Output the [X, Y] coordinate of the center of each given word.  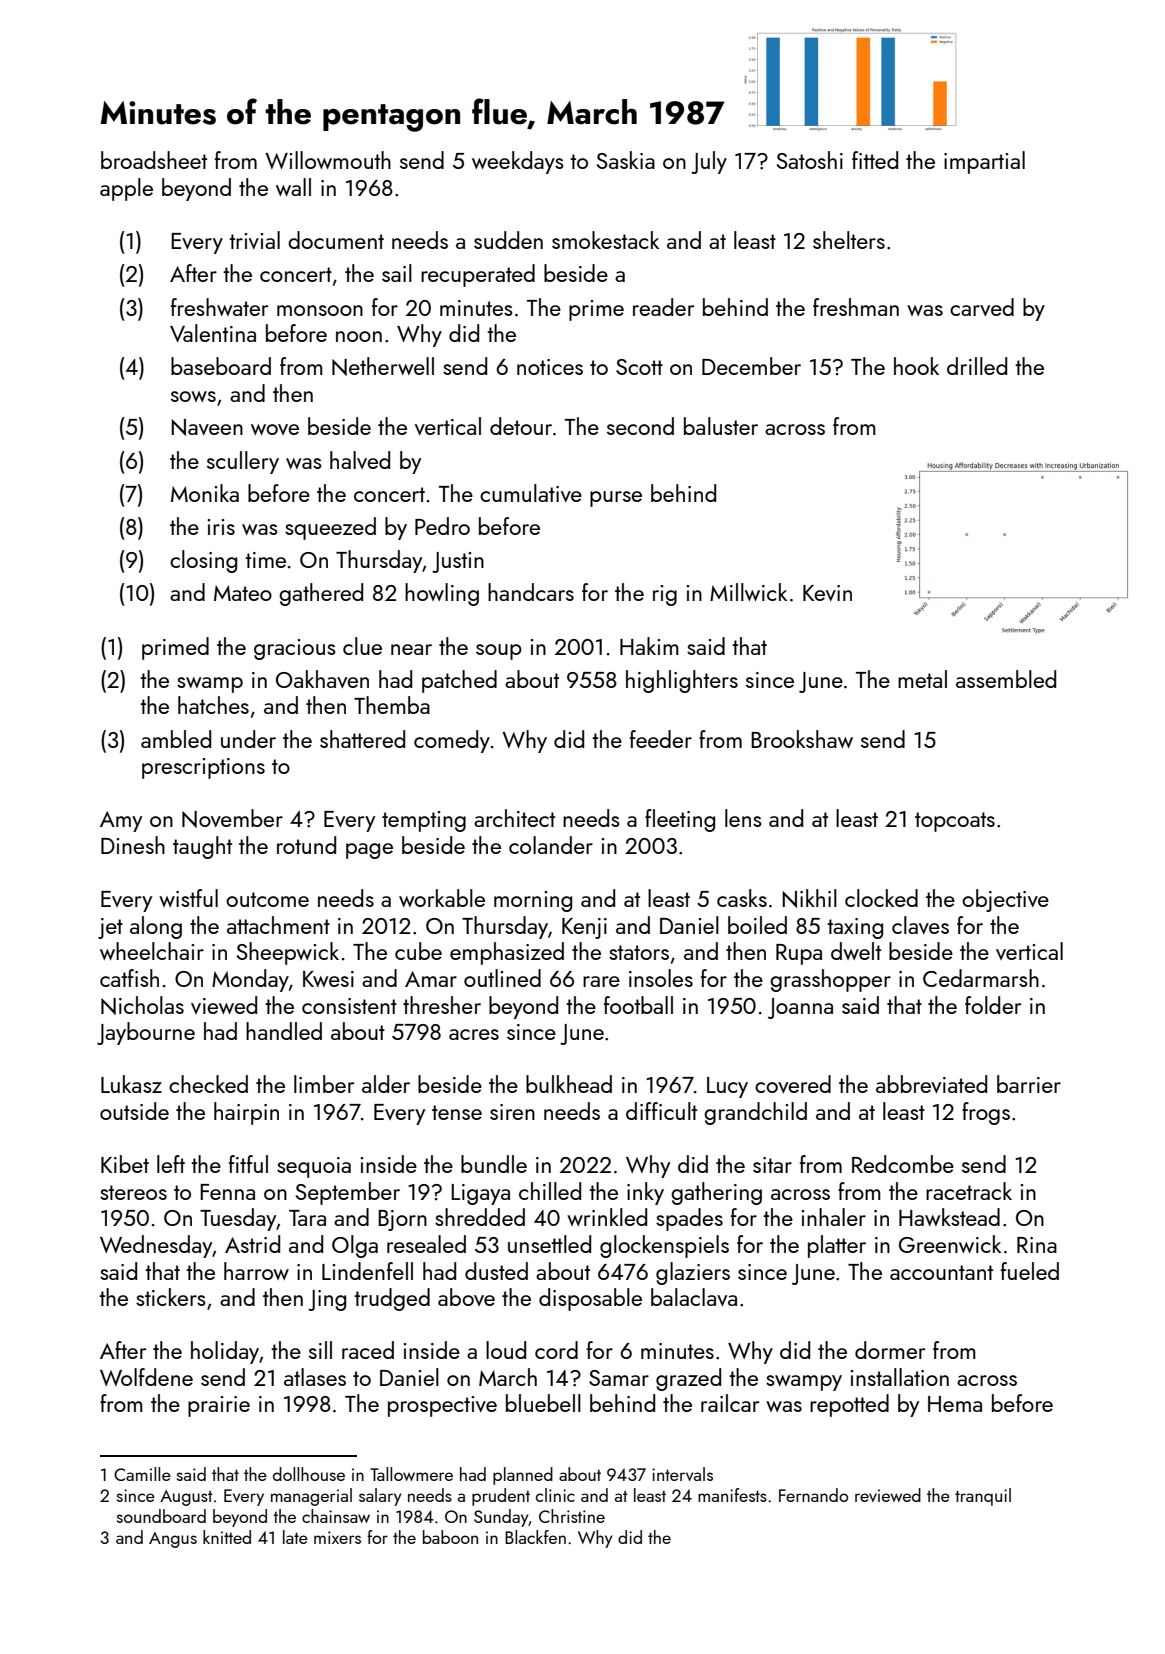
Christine [572, 1516]
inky [645, 1193]
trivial [254, 240]
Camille [142, 1474]
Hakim [649, 646]
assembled [1006, 679]
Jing [327, 1300]
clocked [881, 898]
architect [514, 818]
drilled [977, 366]
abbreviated [931, 1084]
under [248, 739]
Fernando [813, 1495]
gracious [295, 649]
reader [663, 307]
